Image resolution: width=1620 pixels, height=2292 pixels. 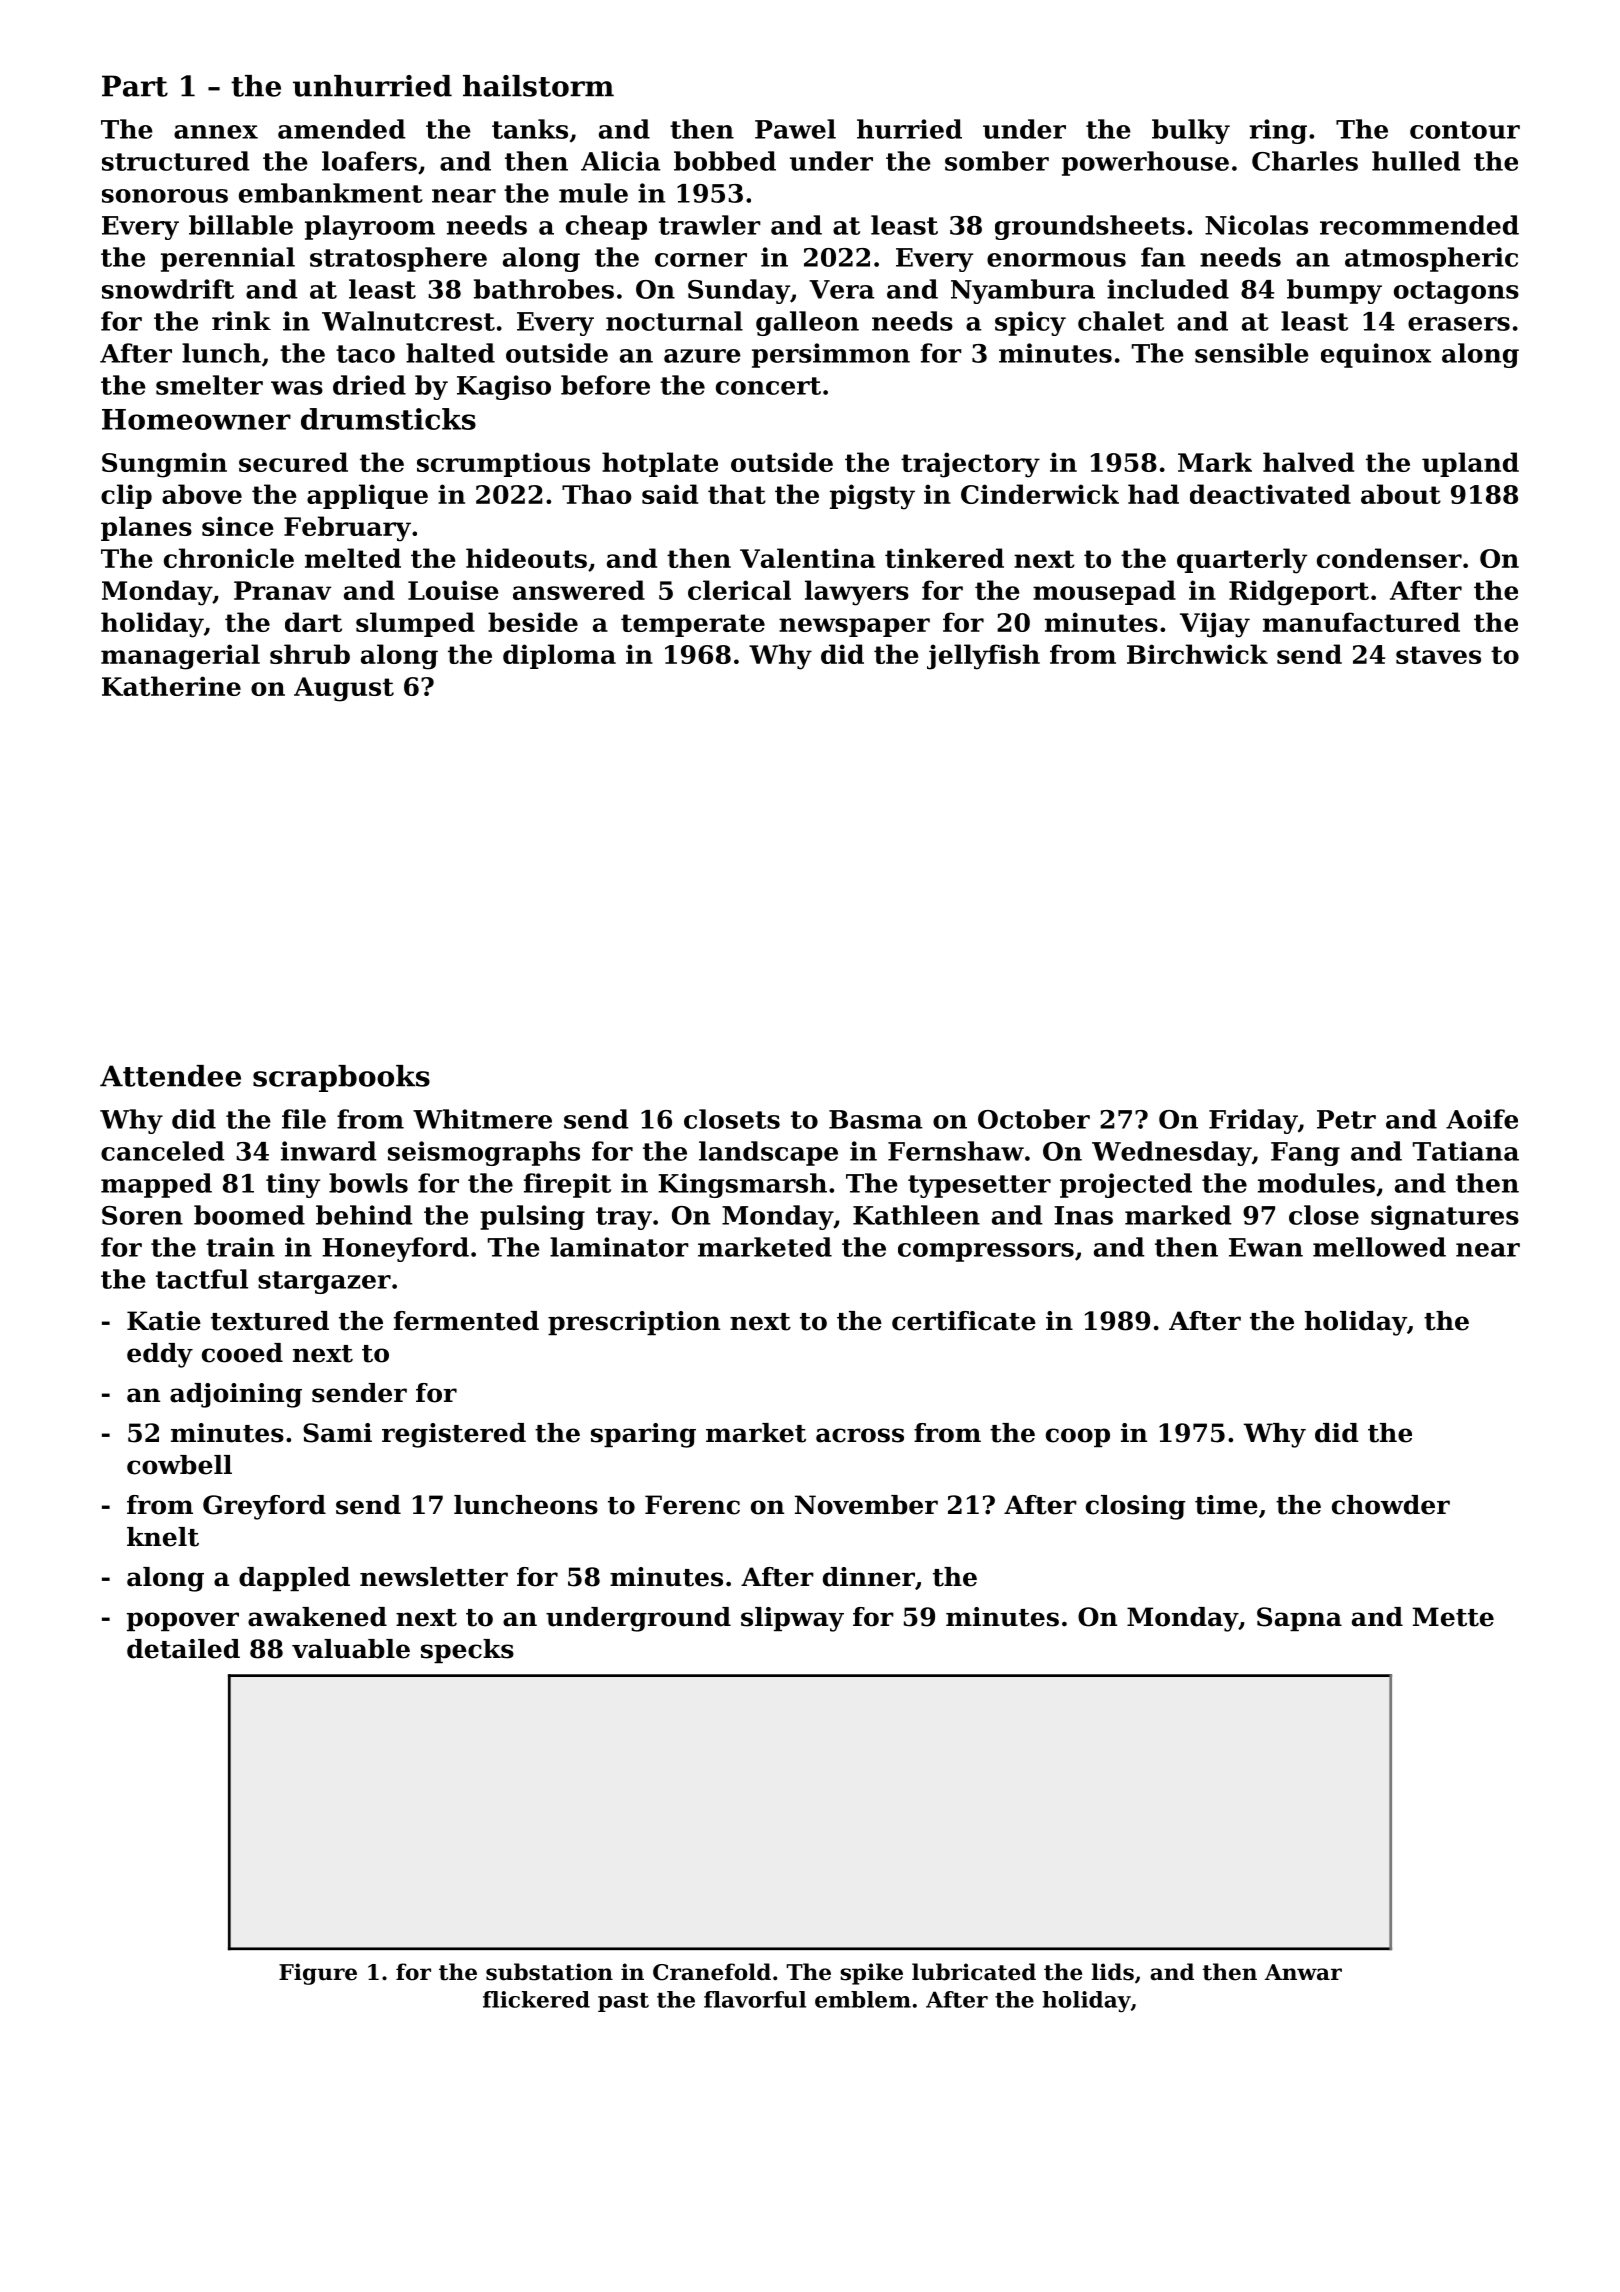 I want to click on inward, so click(x=329, y=1151).
